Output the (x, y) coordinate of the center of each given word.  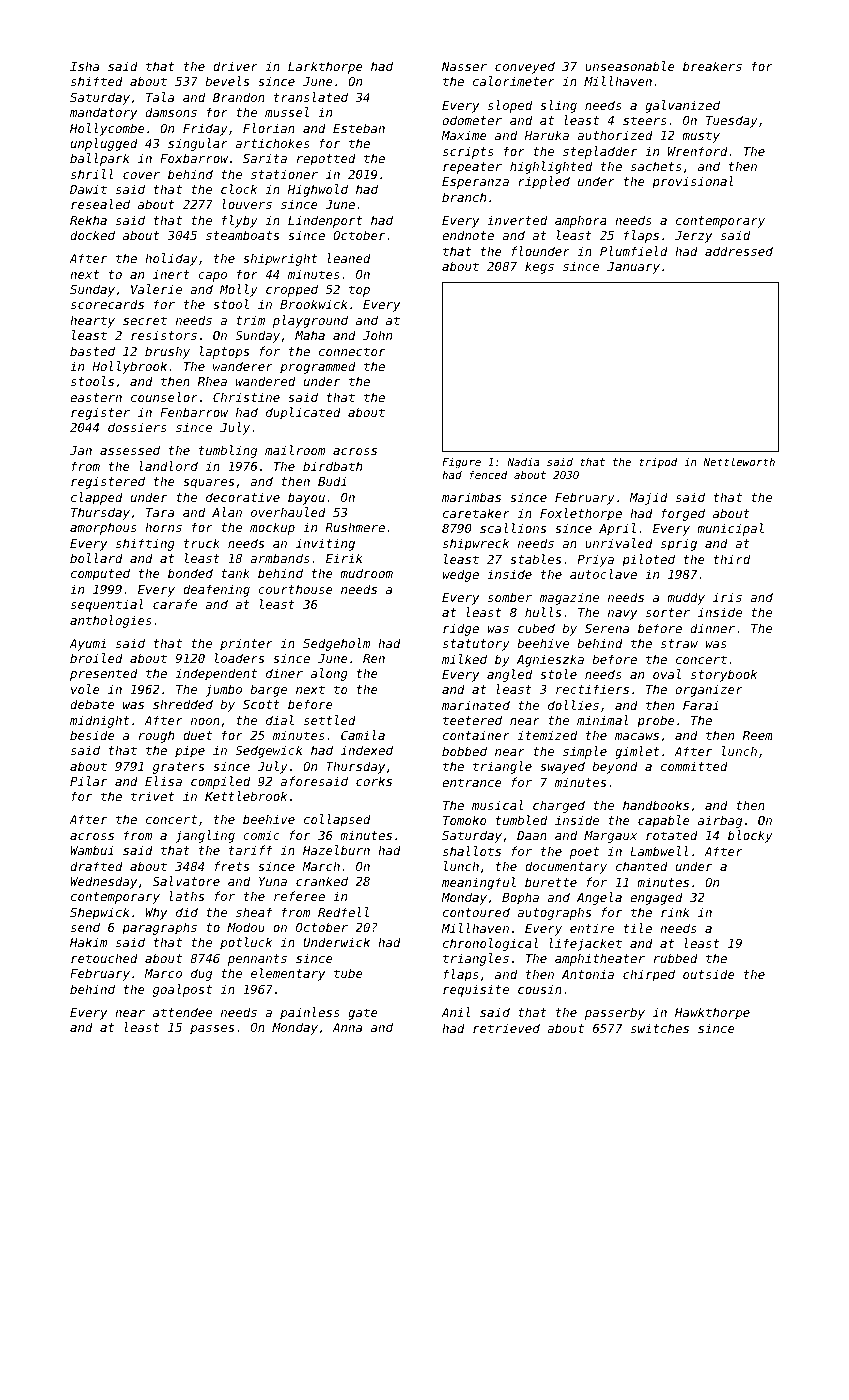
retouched (104, 958)
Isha (84, 66)
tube (348, 973)
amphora (581, 221)
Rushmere (355, 527)
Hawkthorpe (712, 1013)
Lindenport (325, 221)
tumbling (228, 451)
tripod (658, 463)
